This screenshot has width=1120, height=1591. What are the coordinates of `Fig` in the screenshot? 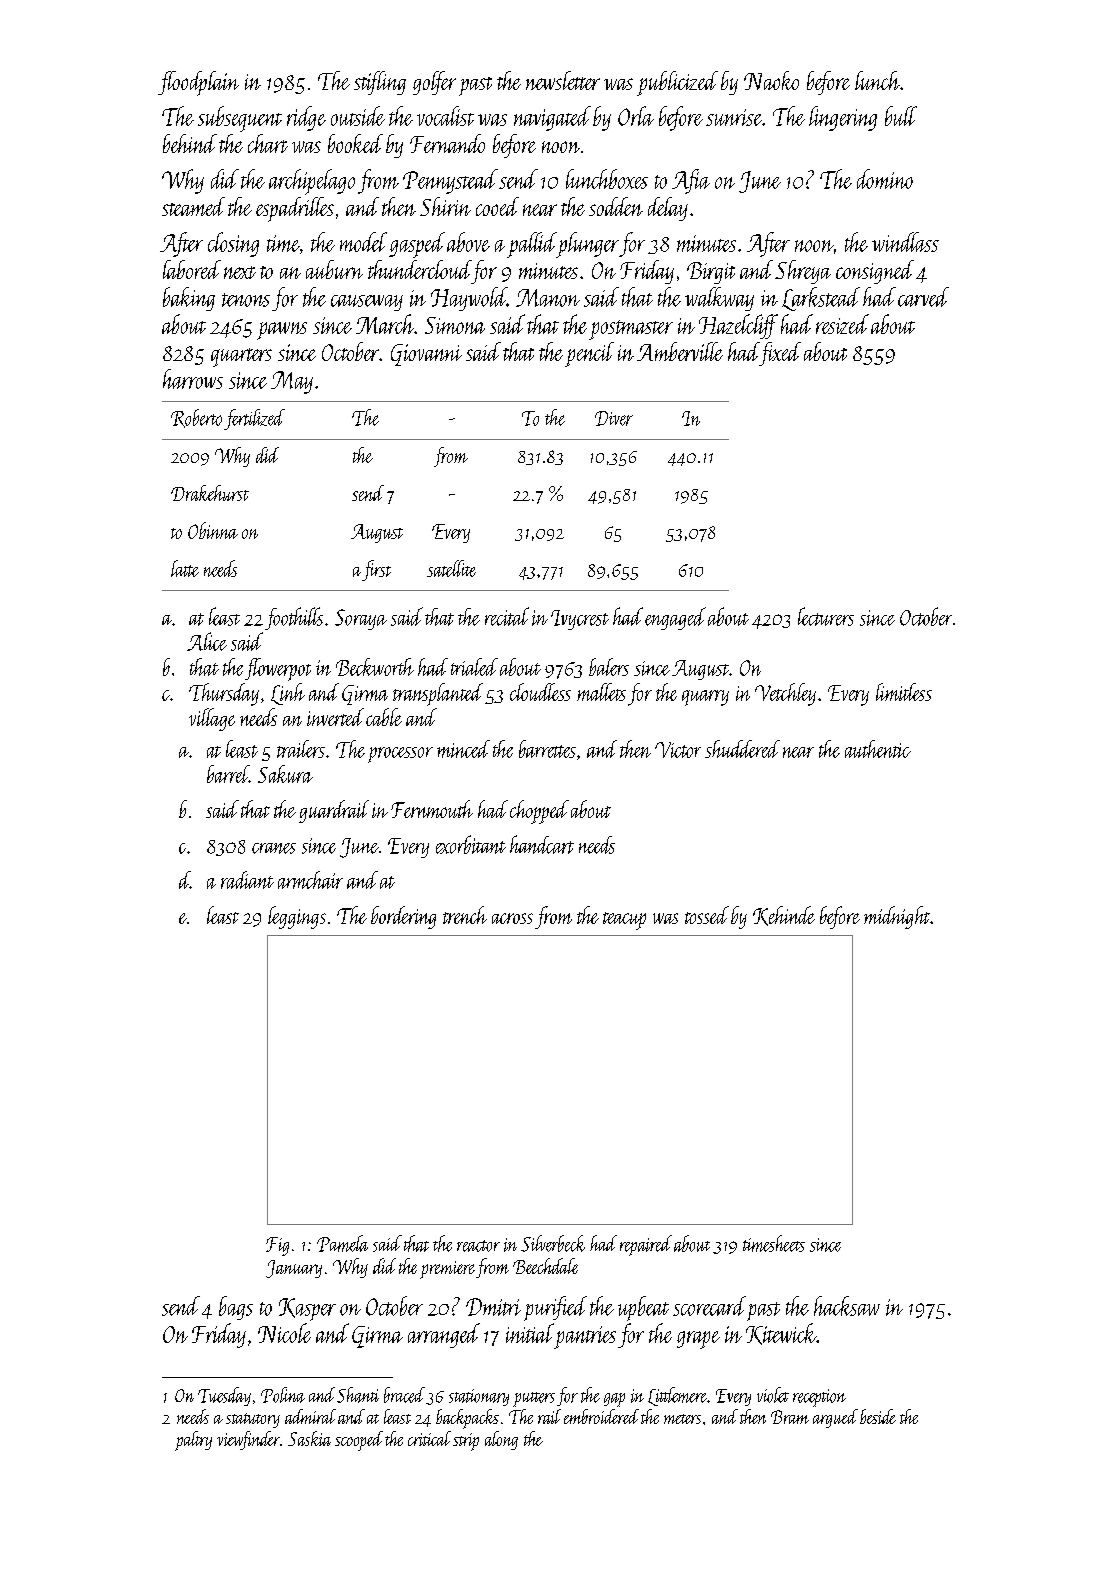 It's located at (277, 1246).
